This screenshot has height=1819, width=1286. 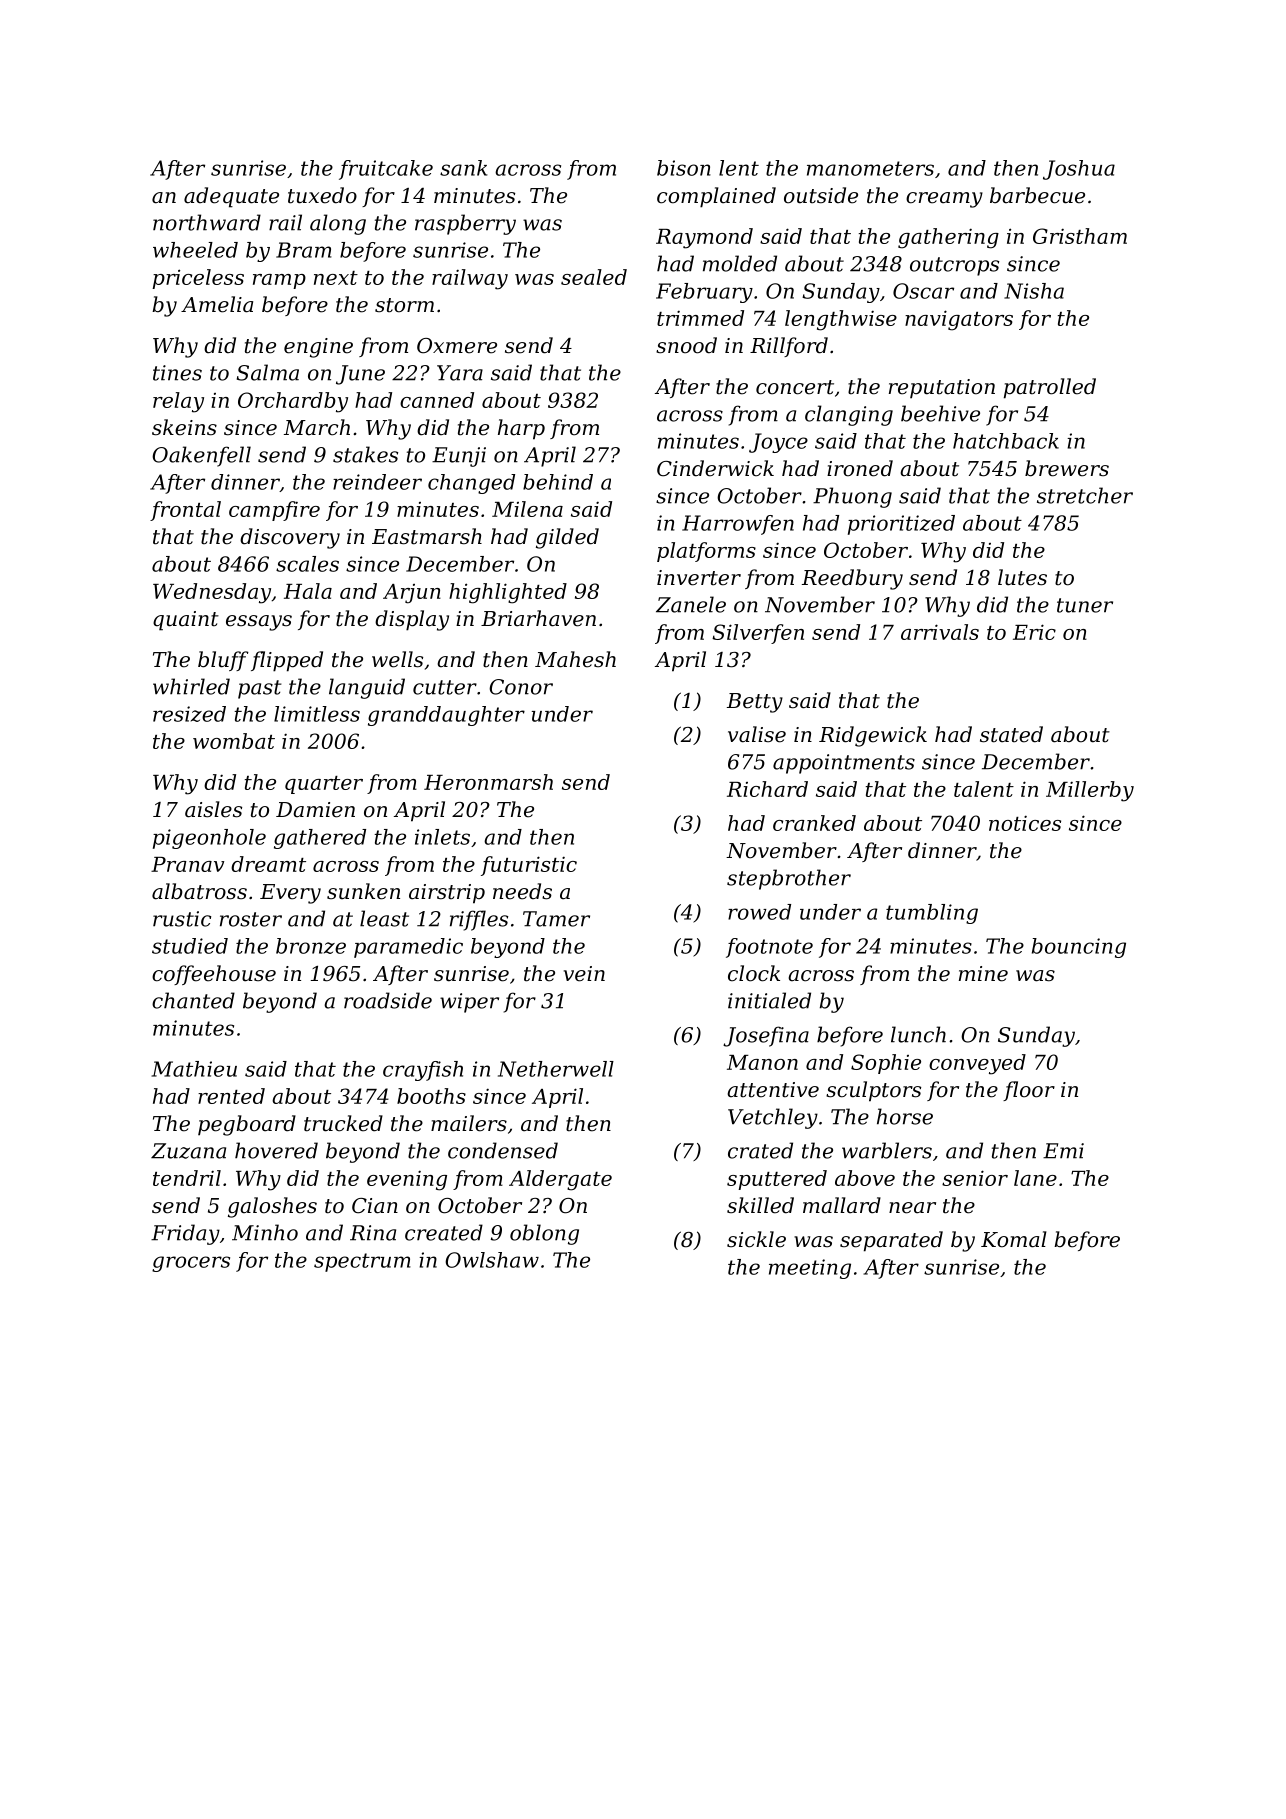 I want to click on notices, so click(x=1025, y=823).
